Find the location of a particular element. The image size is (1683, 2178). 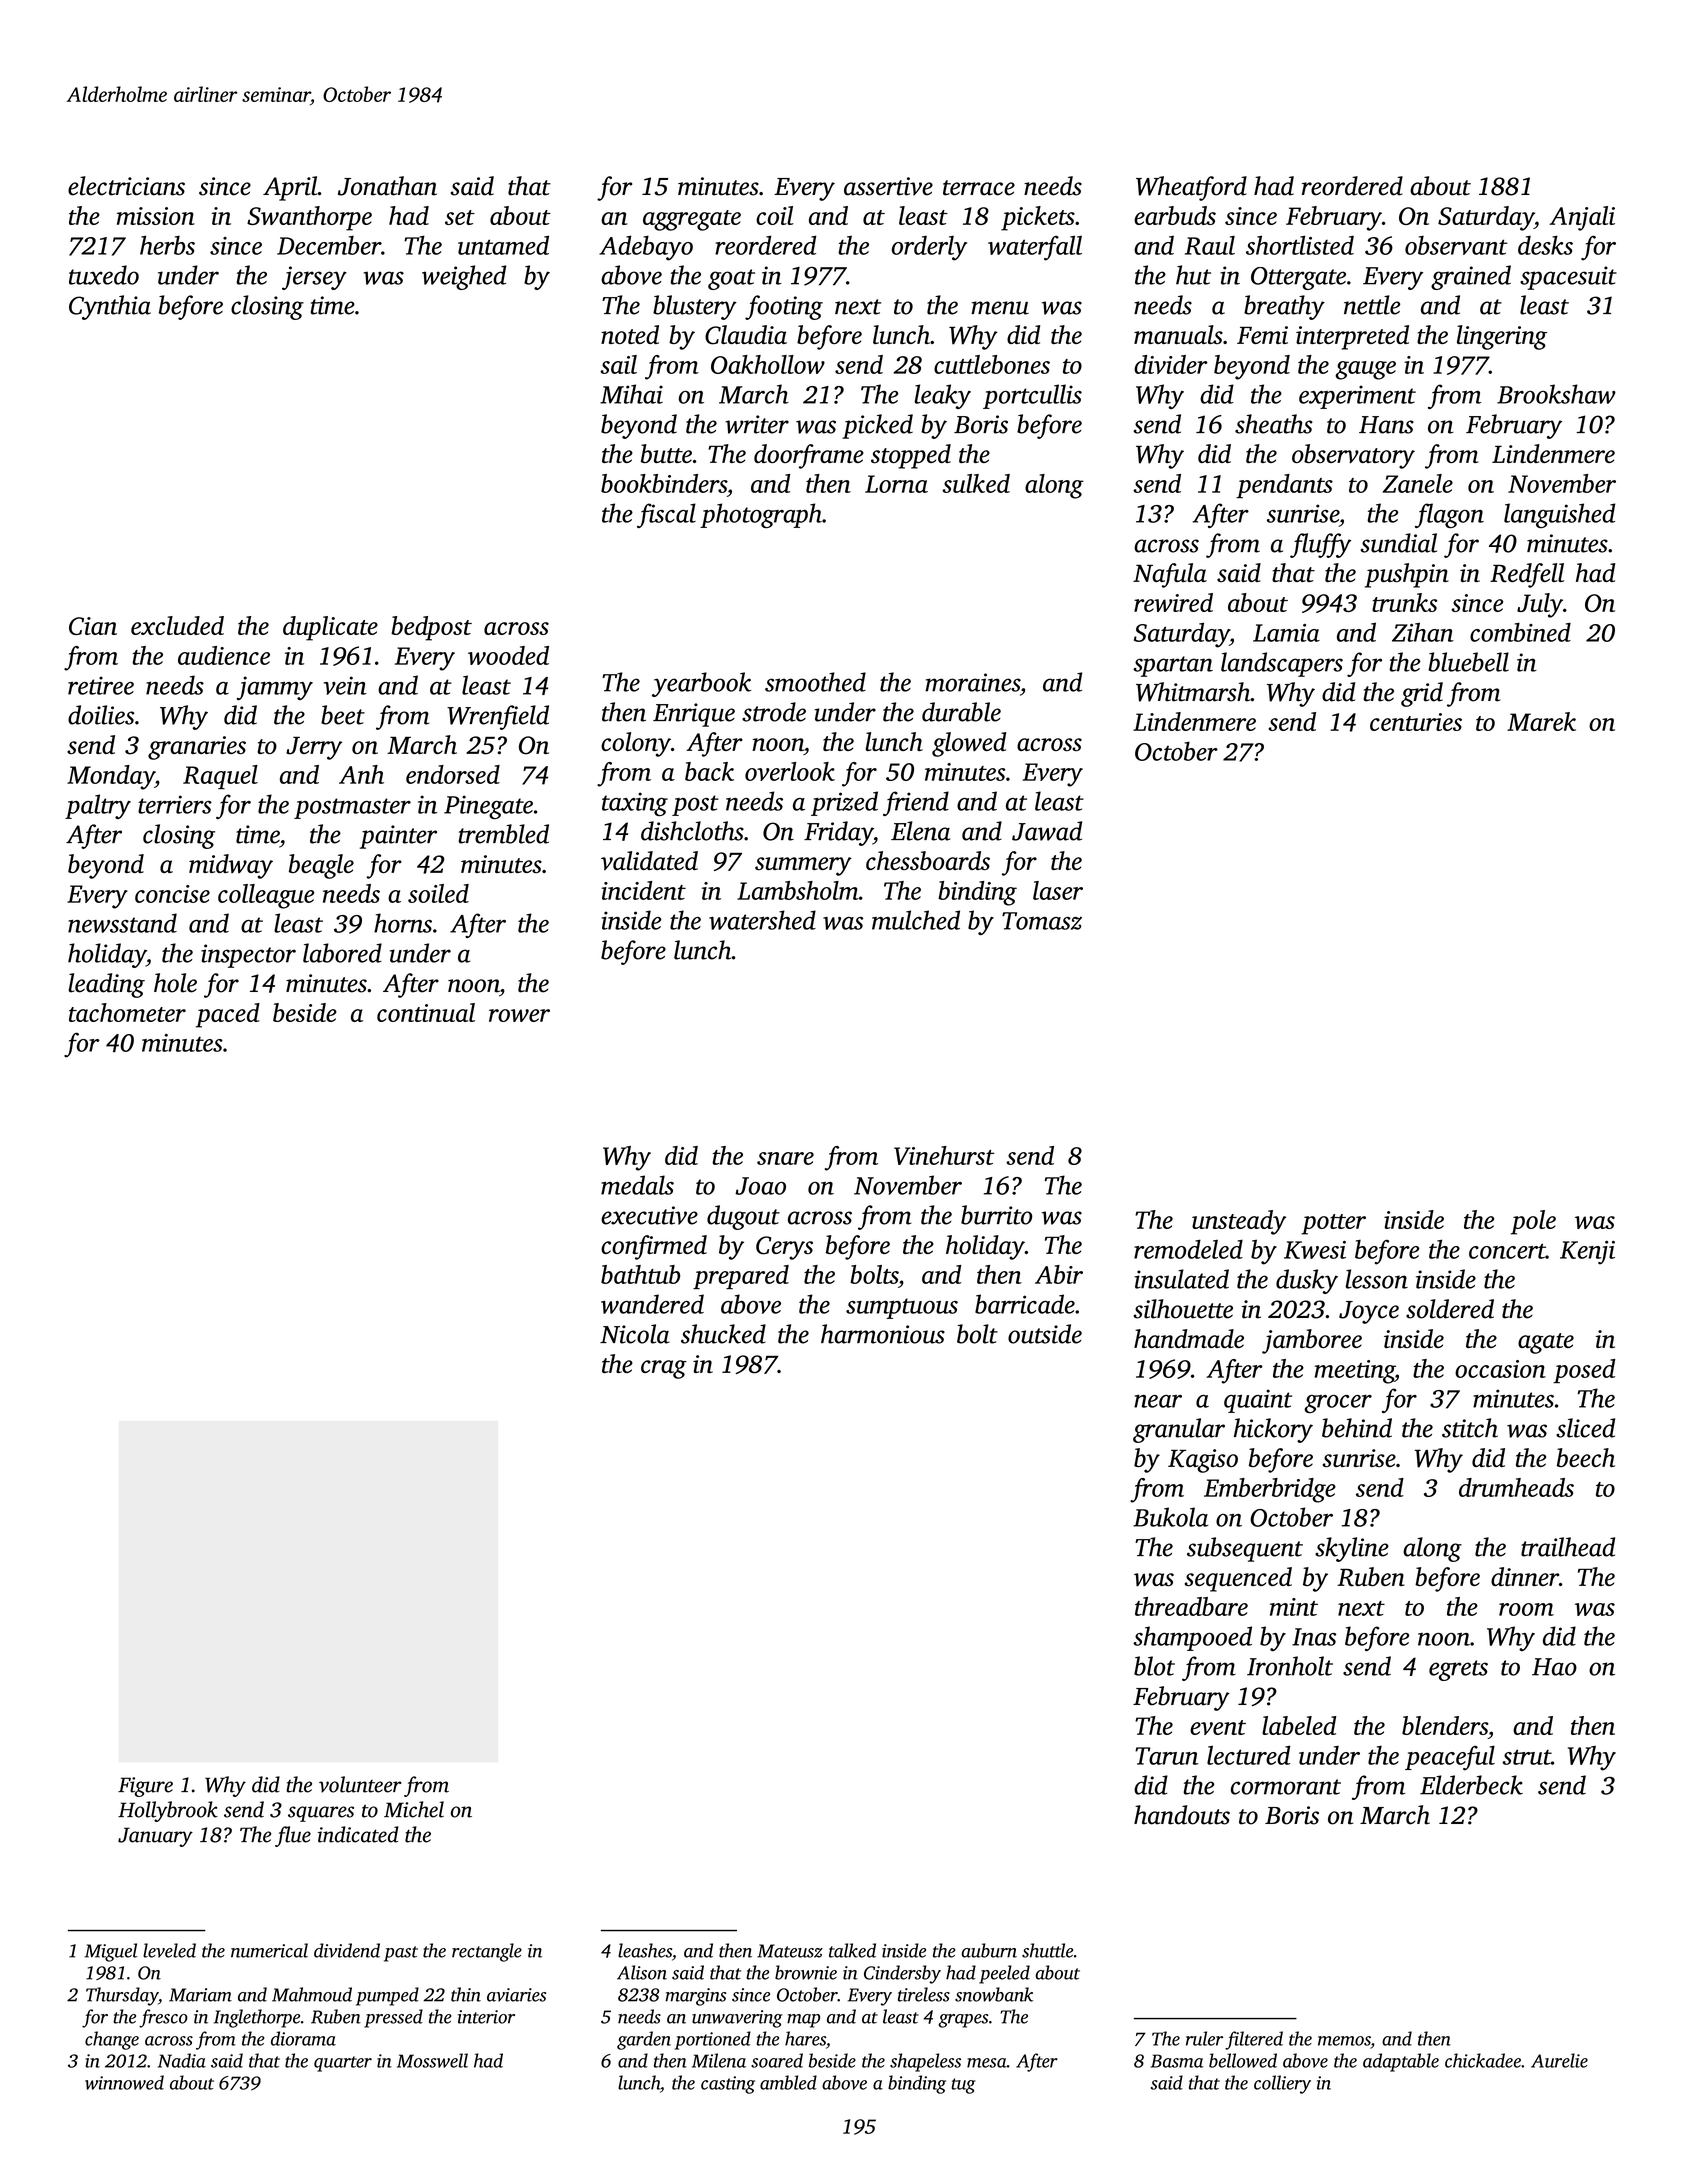

coil is located at coordinates (775, 215).
